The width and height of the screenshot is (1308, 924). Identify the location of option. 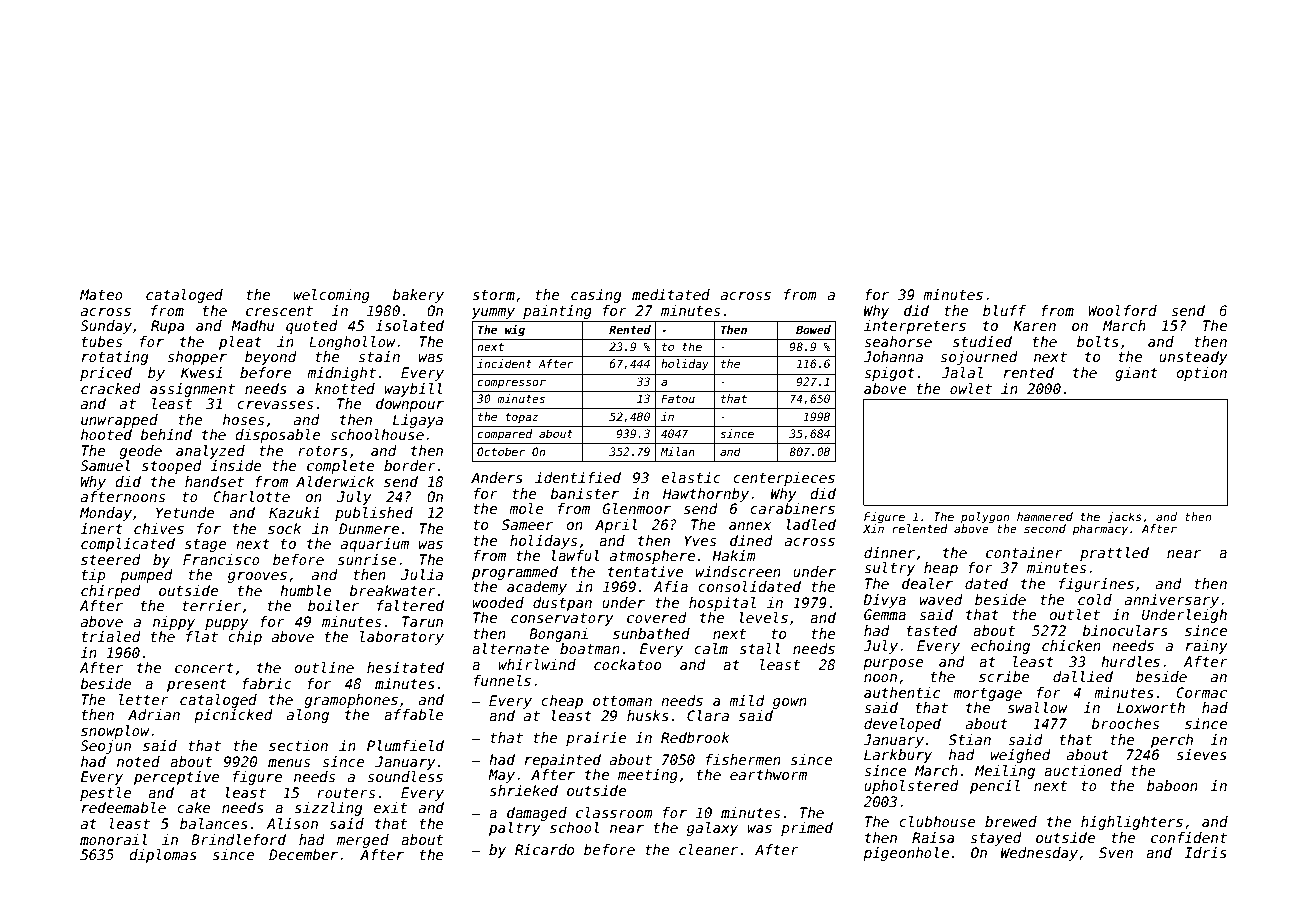
(1201, 374).
